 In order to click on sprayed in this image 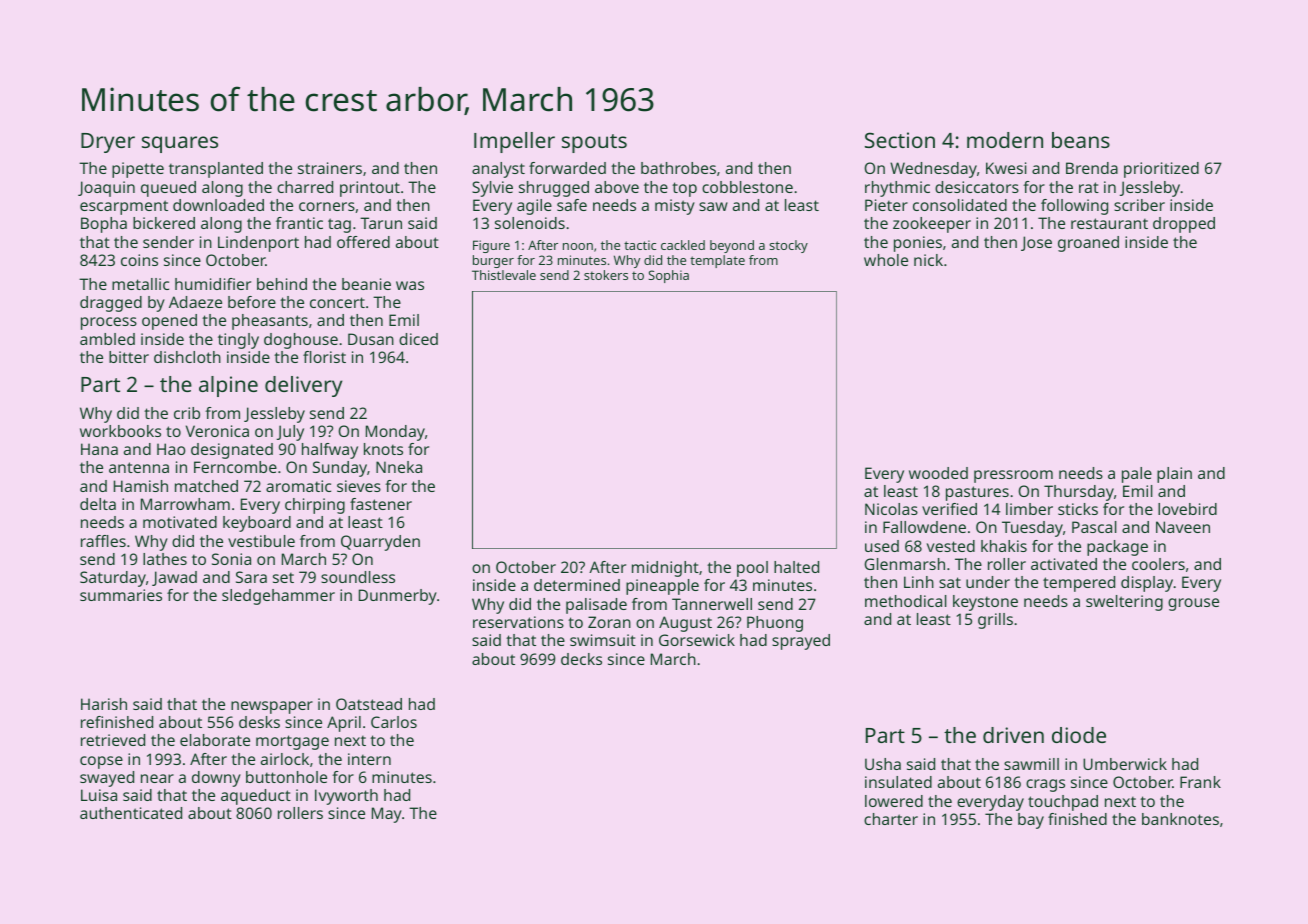, I will do `click(801, 642)`.
